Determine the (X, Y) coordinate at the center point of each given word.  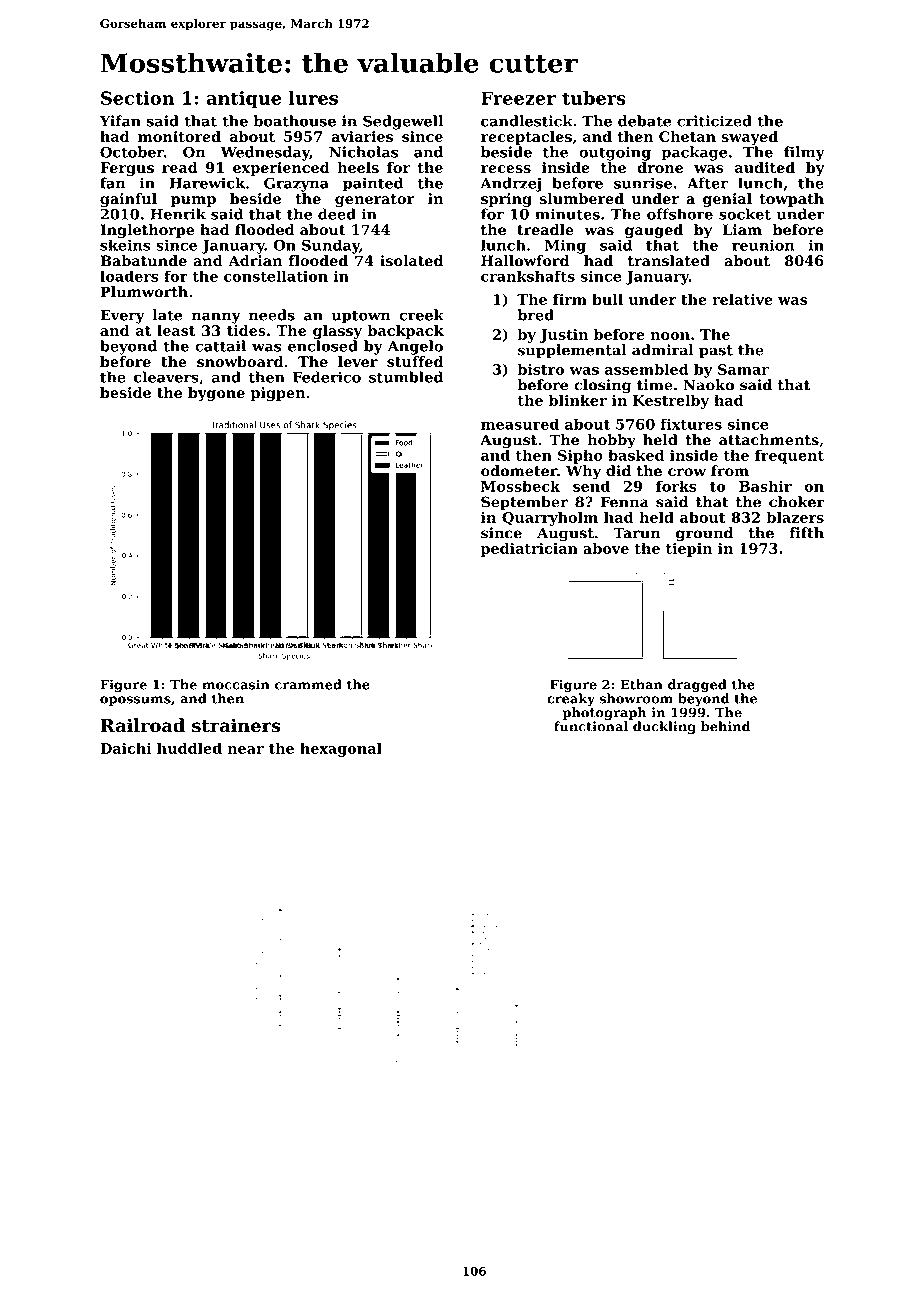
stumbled (406, 377)
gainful (128, 200)
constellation (276, 276)
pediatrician (529, 550)
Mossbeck (520, 486)
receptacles (526, 138)
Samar (743, 369)
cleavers (166, 377)
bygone (216, 394)
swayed (749, 138)
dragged (697, 686)
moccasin (236, 684)
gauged (654, 231)
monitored (179, 136)
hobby (611, 441)
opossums (135, 701)
